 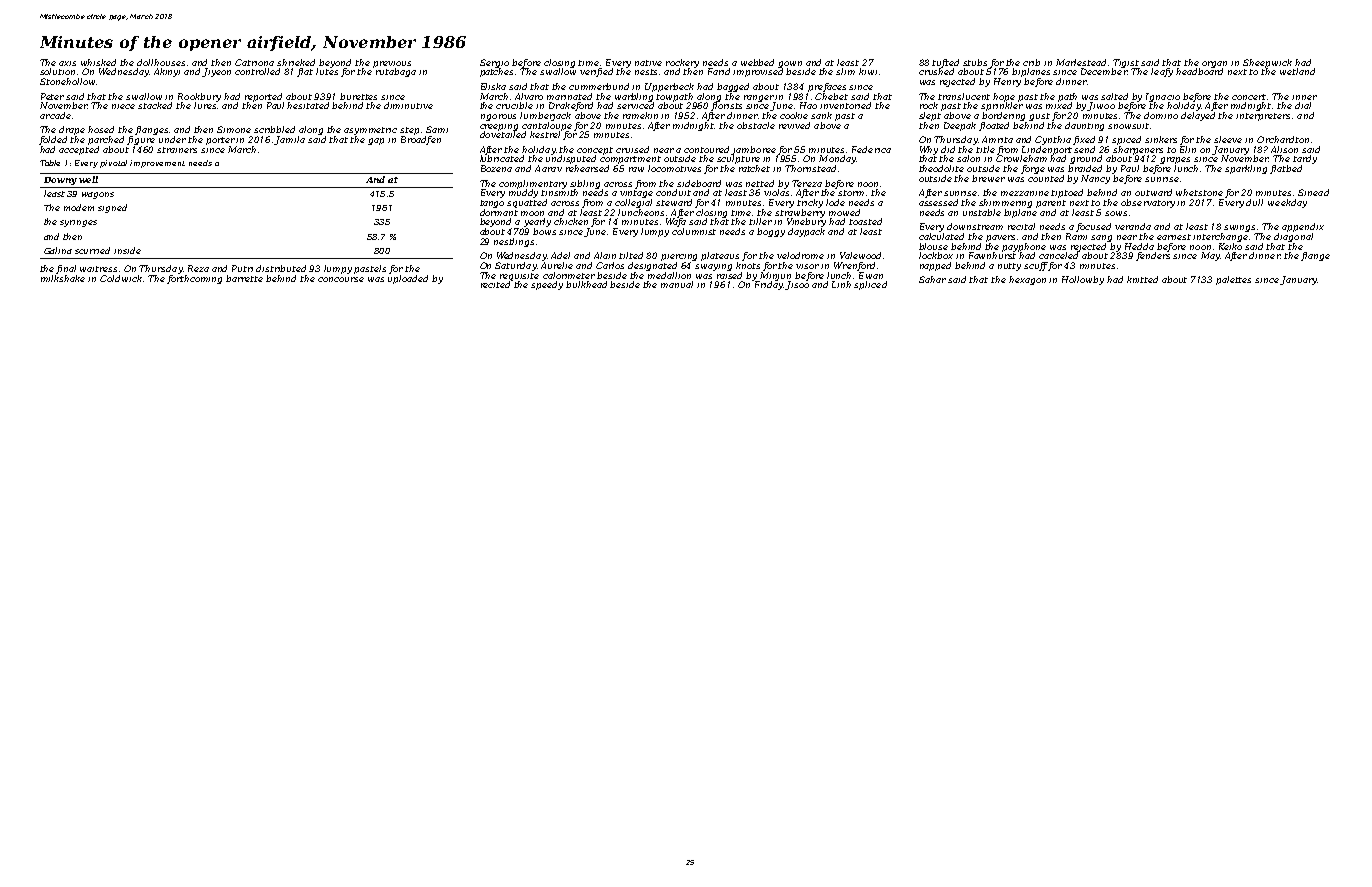 I want to click on Ewan, so click(x=871, y=275).
